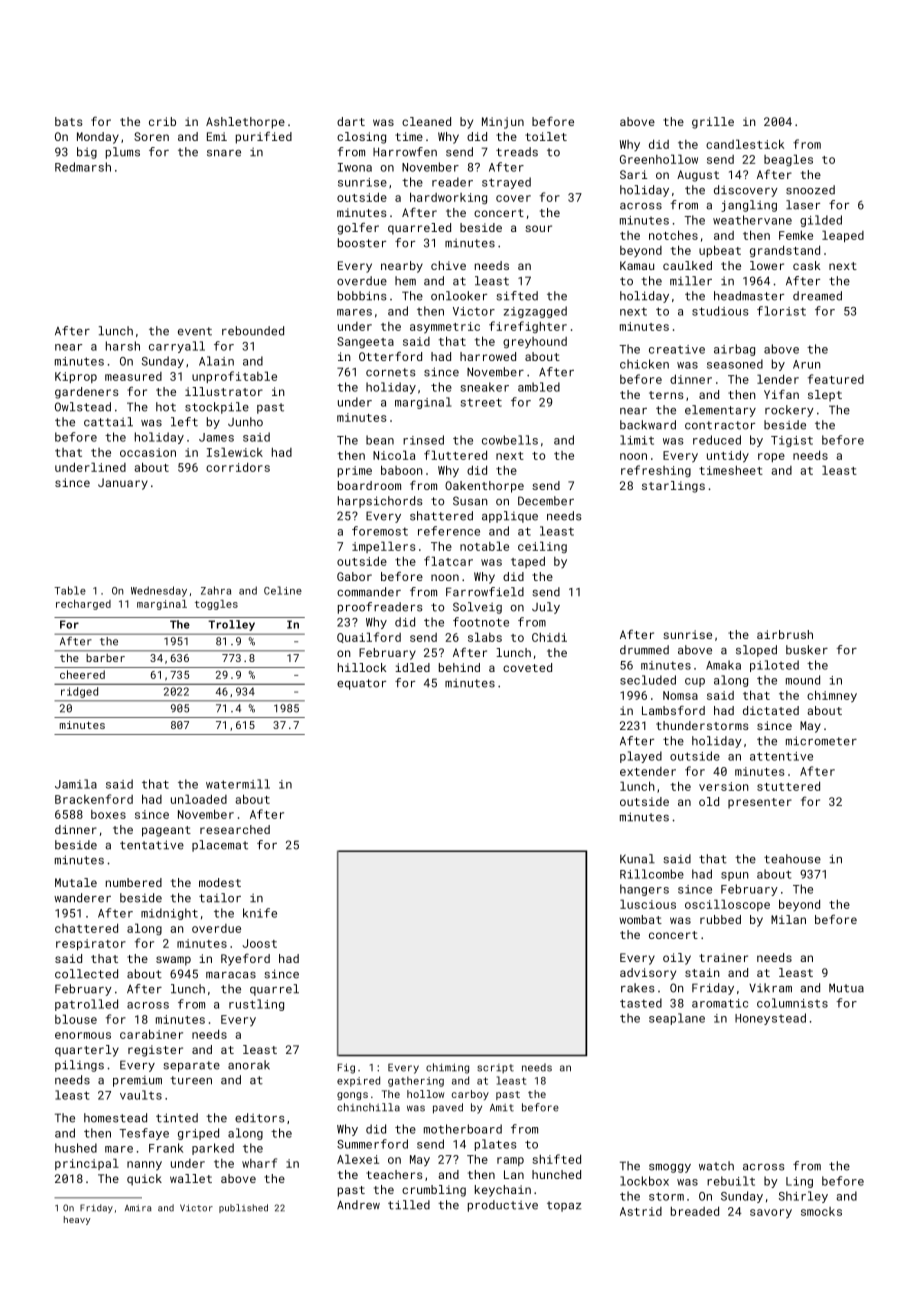 The height and width of the page is (1308, 924). Describe the element at coordinates (735, 876) in the page. I see `spun` at that location.
